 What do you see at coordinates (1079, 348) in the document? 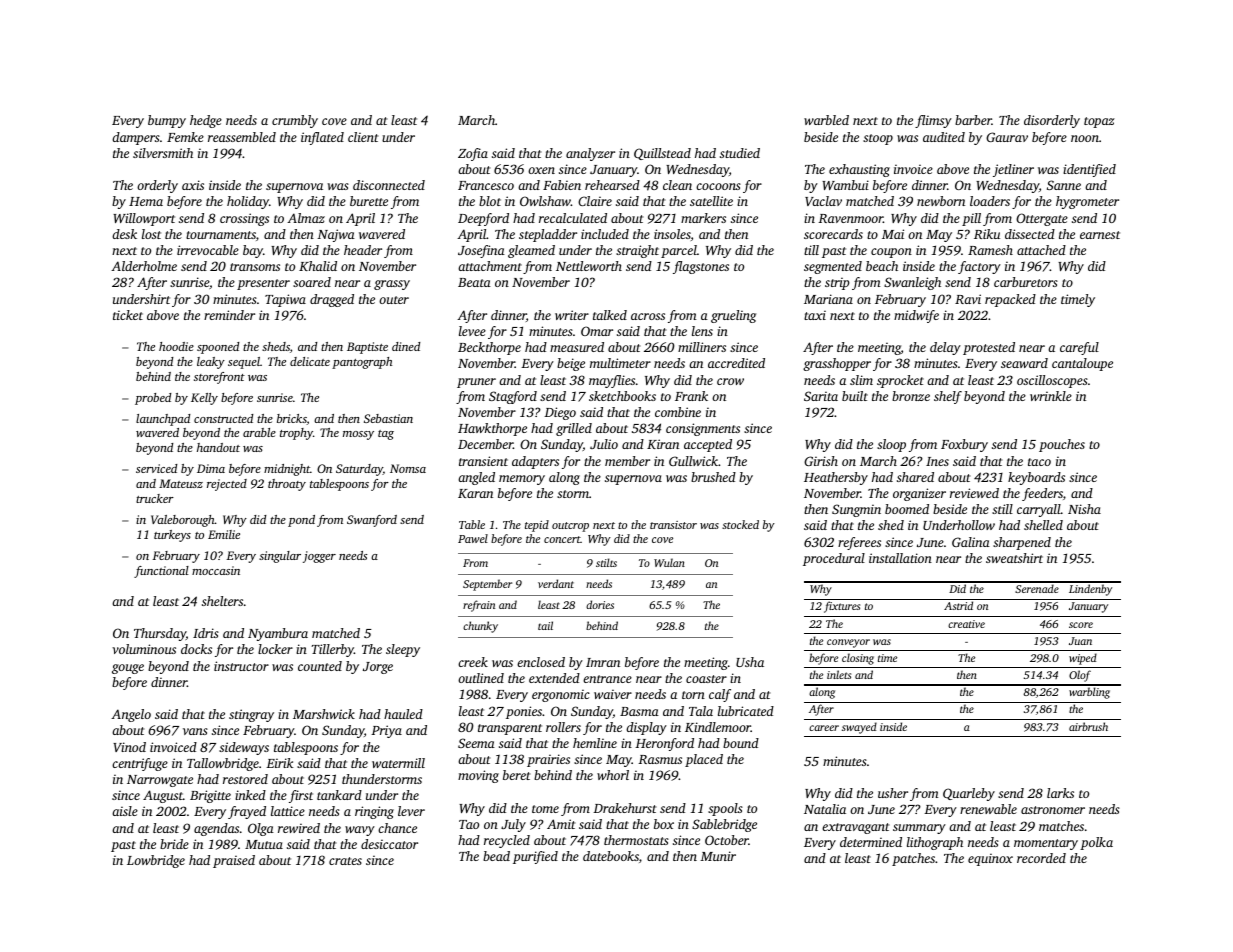
I see `careful` at bounding box center [1079, 348].
